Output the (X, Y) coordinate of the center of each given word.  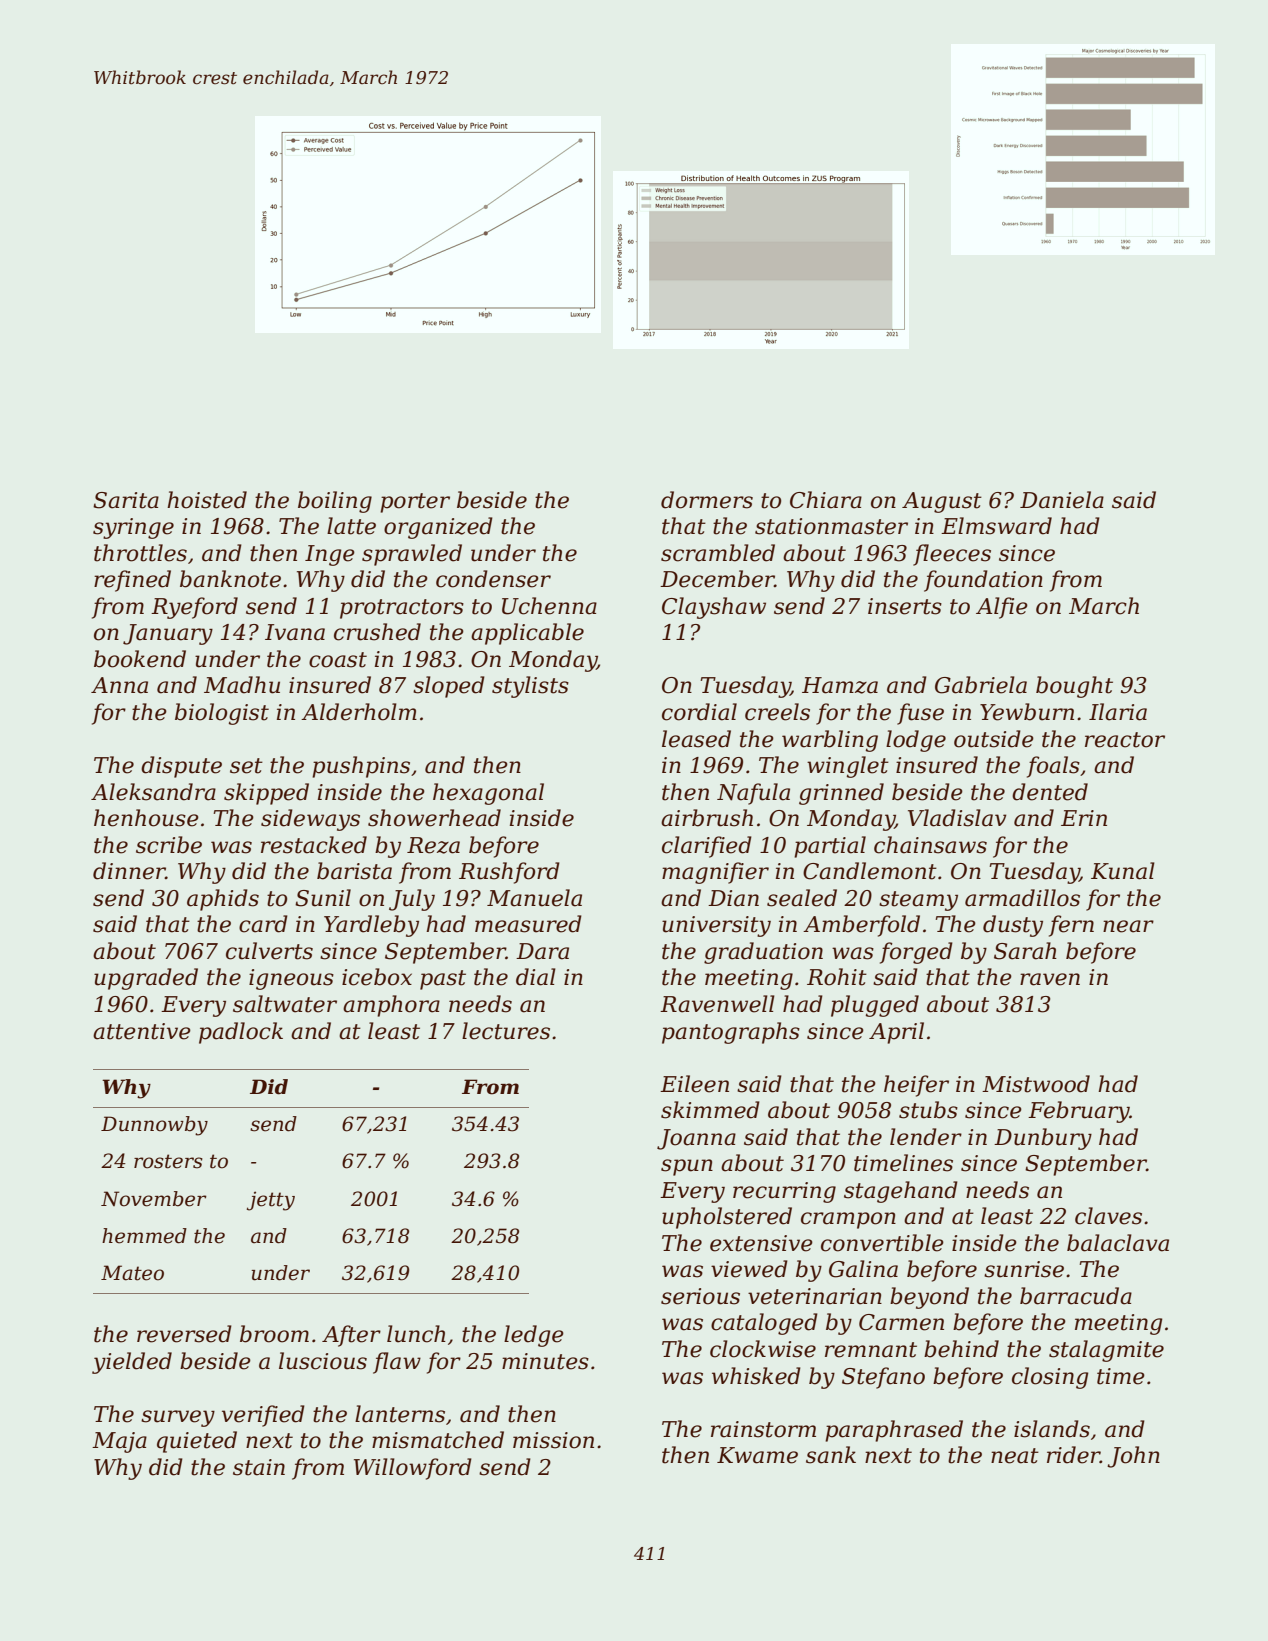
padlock (241, 1033)
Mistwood (1036, 1084)
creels (777, 712)
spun (687, 1167)
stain (259, 1467)
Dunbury (1043, 1139)
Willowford (413, 1469)
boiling (335, 502)
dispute (181, 767)
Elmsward (996, 526)
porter (415, 503)
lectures (506, 1031)
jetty (271, 1201)
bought (1074, 687)
